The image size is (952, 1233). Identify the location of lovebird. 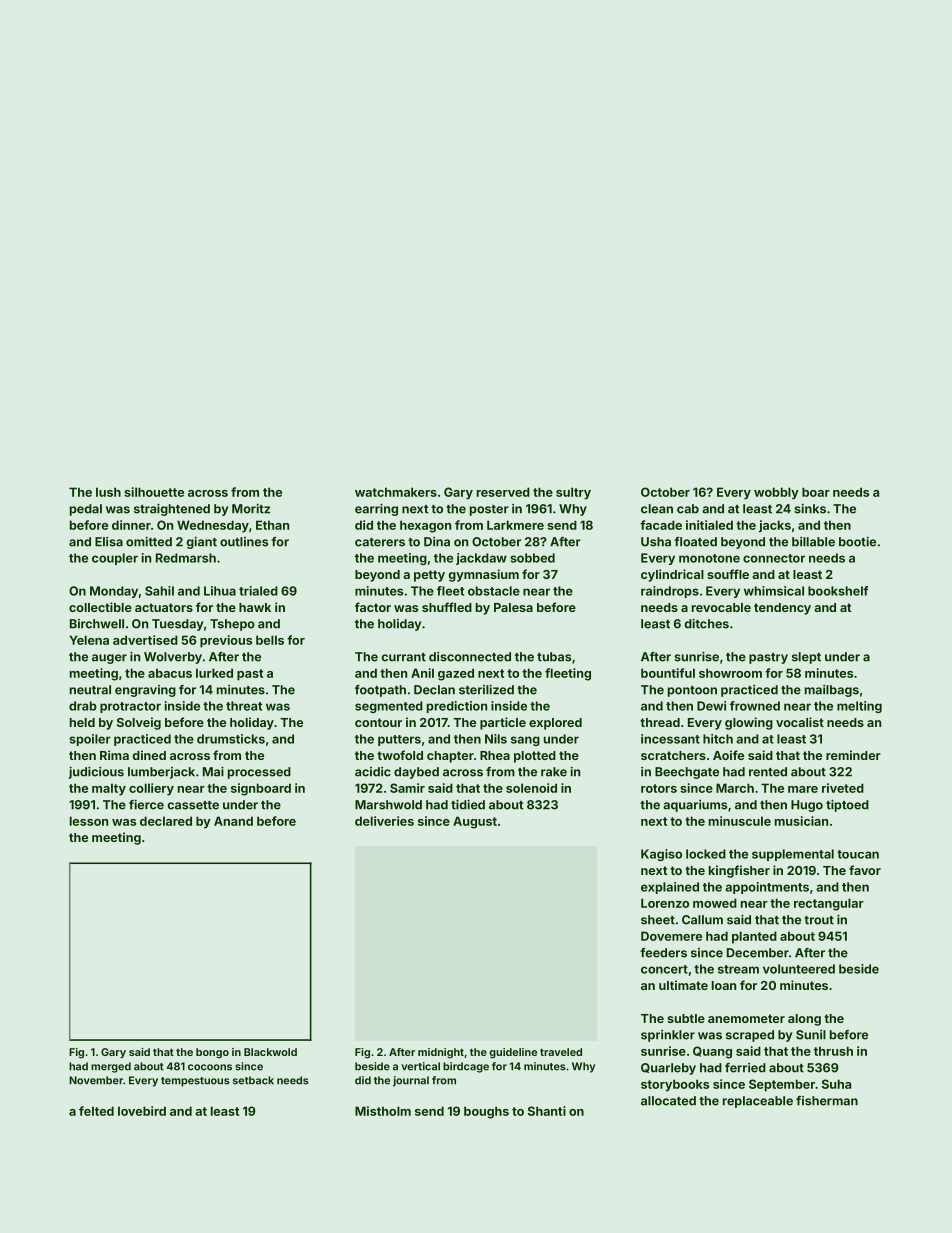
(142, 1111).
